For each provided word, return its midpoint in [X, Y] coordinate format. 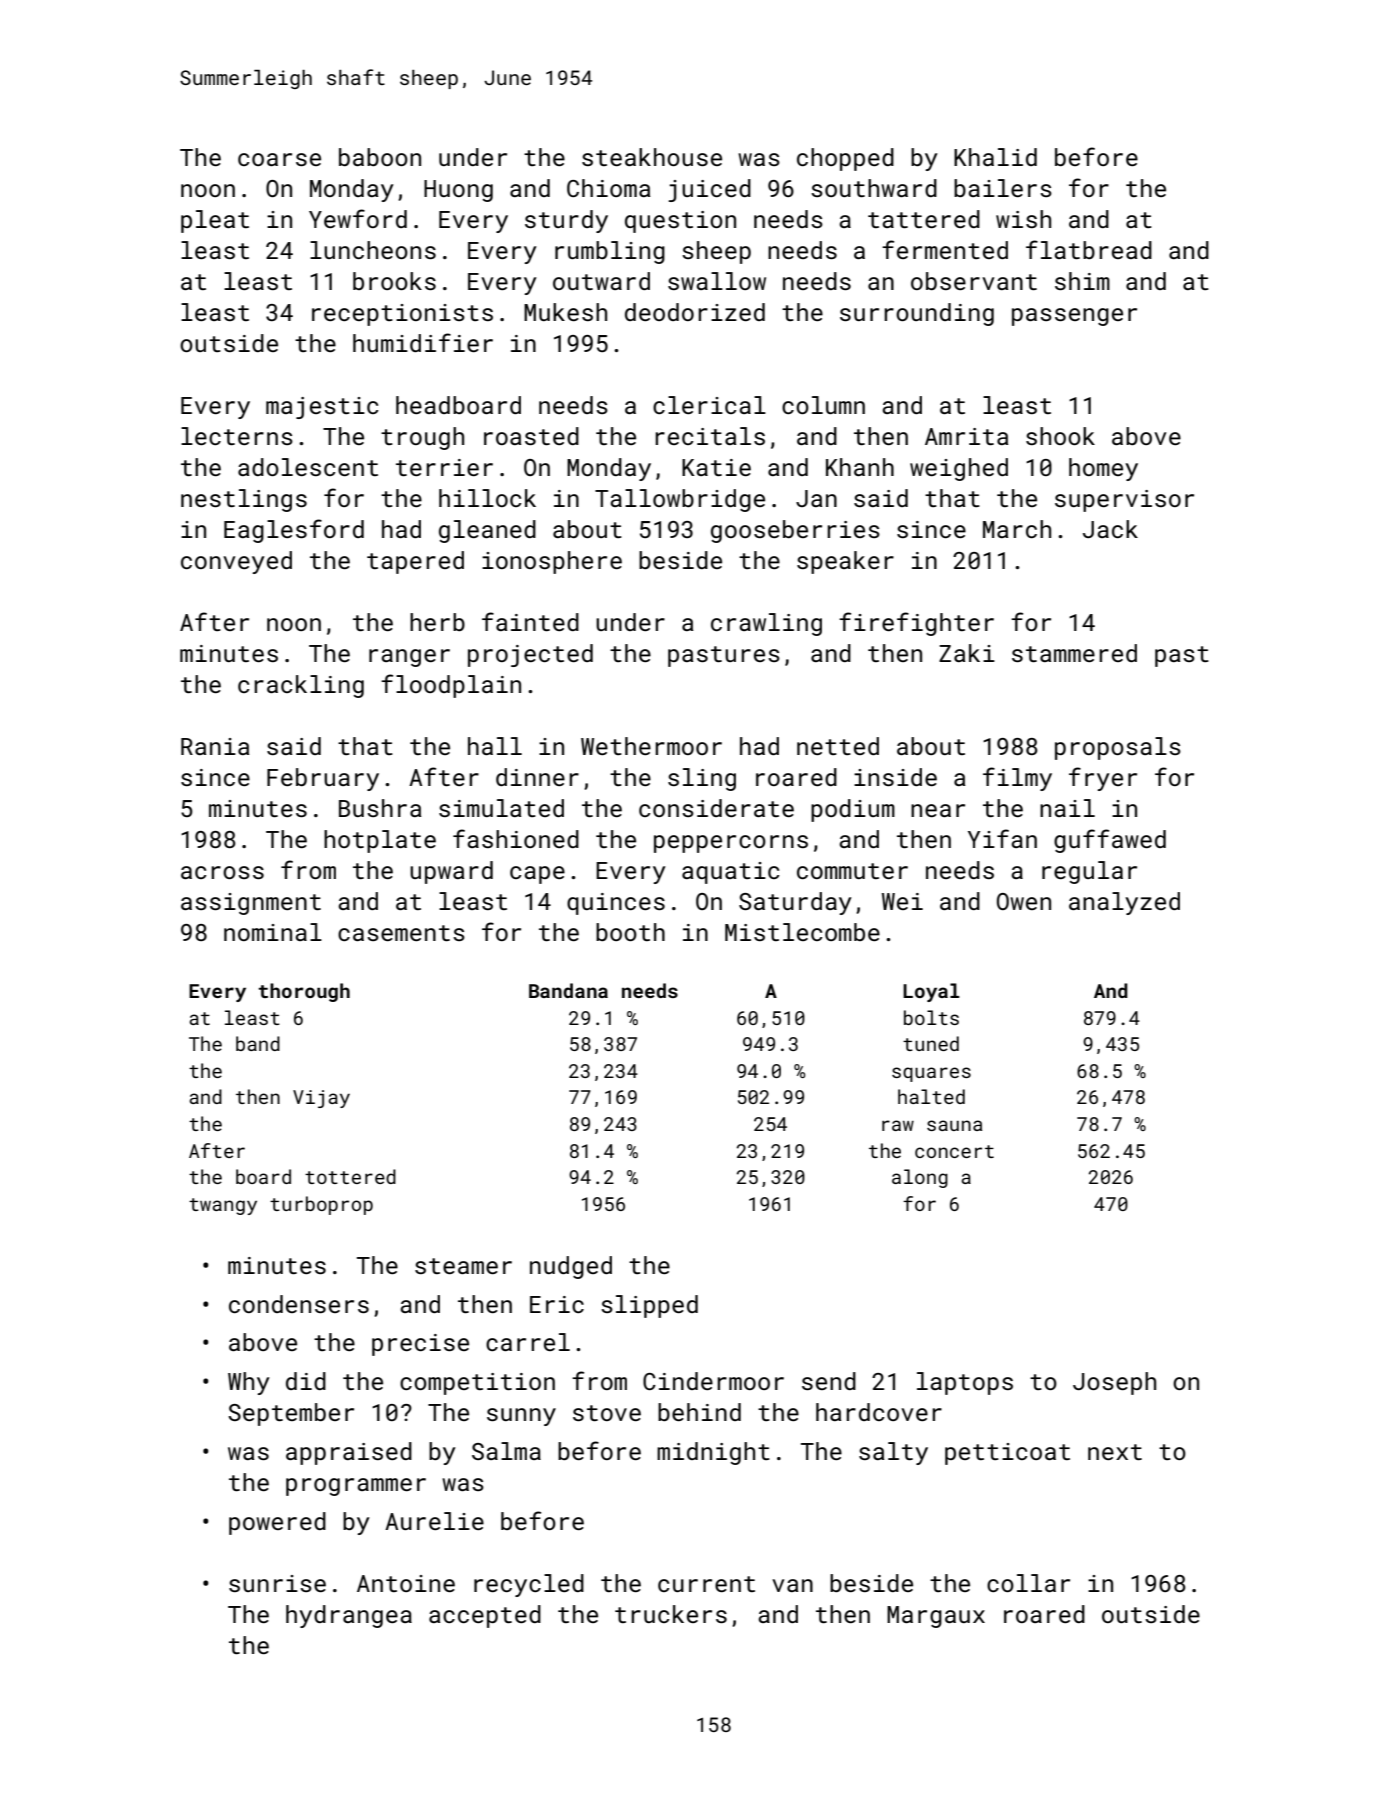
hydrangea [349, 1616]
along [920, 1178]
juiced [709, 190]
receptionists [402, 315]
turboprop [321, 1205]
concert [954, 1151]
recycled [529, 1585]
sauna [954, 1125]
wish [1023, 219]
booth [630, 932]
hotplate [380, 841]
